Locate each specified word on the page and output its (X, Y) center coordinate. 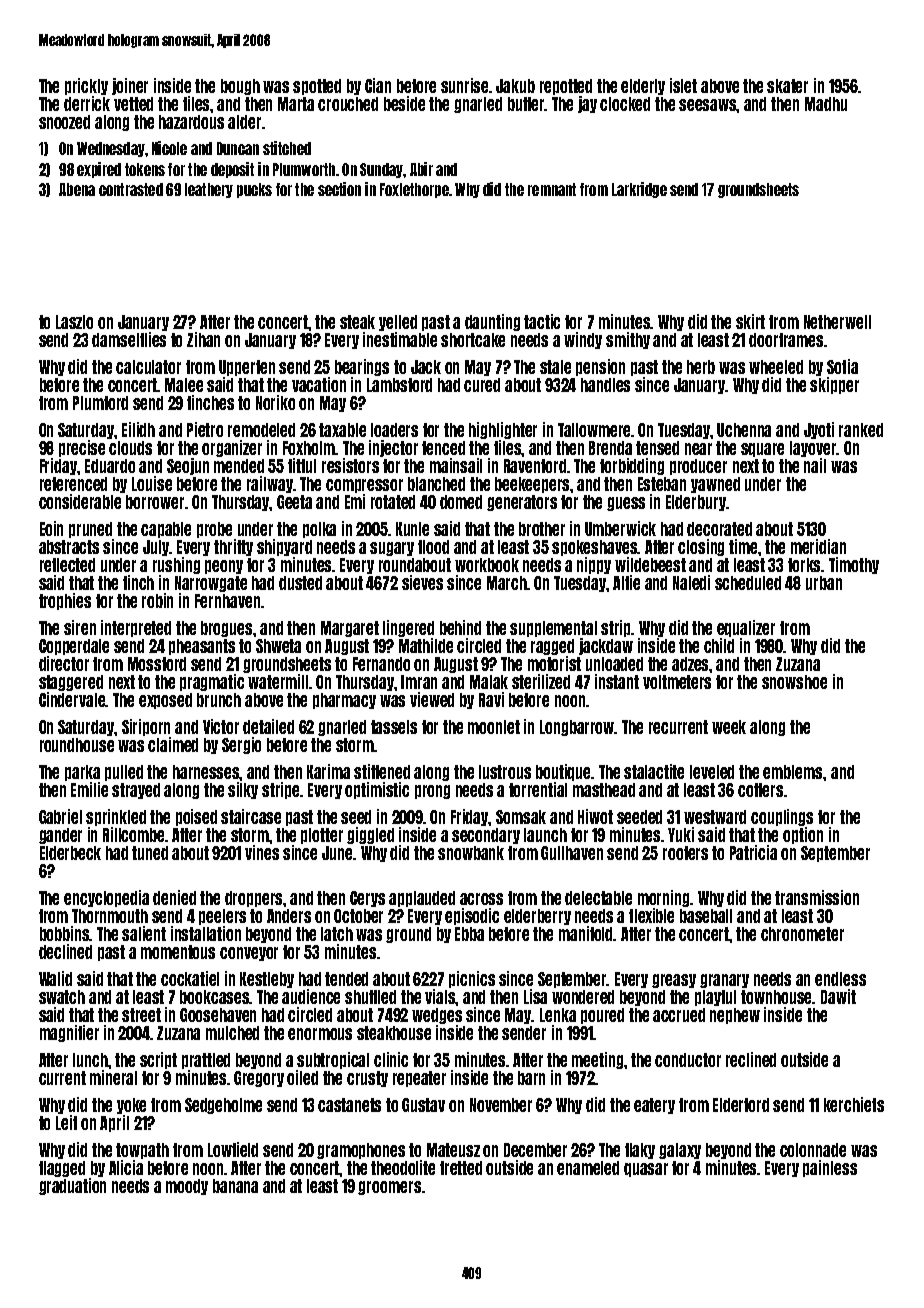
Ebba (469, 934)
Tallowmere (595, 430)
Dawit (838, 996)
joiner (130, 86)
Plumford (100, 403)
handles (605, 385)
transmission (817, 897)
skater (787, 86)
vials (440, 996)
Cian (378, 85)
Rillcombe (134, 834)
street (141, 1015)
